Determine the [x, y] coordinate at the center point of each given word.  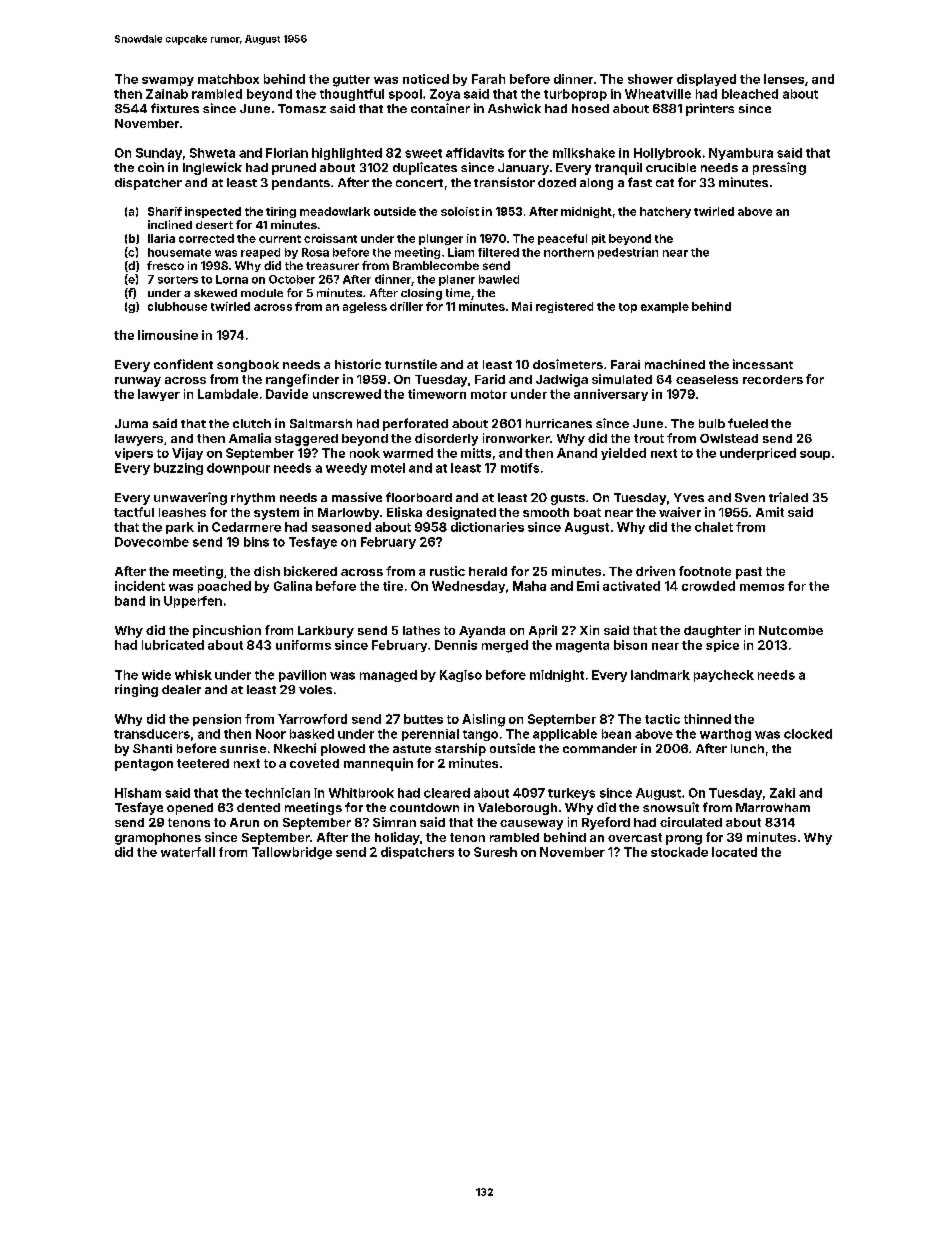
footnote [705, 571]
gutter [351, 81]
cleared [447, 793]
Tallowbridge [292, 853]
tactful [134, 512]
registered [564, 307]
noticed [426, 79]
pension [217, 720]
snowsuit [671, 807]
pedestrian [628, 253]
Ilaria [161, 238]
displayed [706, 80]
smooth [546, 512]
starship [460, 749]
